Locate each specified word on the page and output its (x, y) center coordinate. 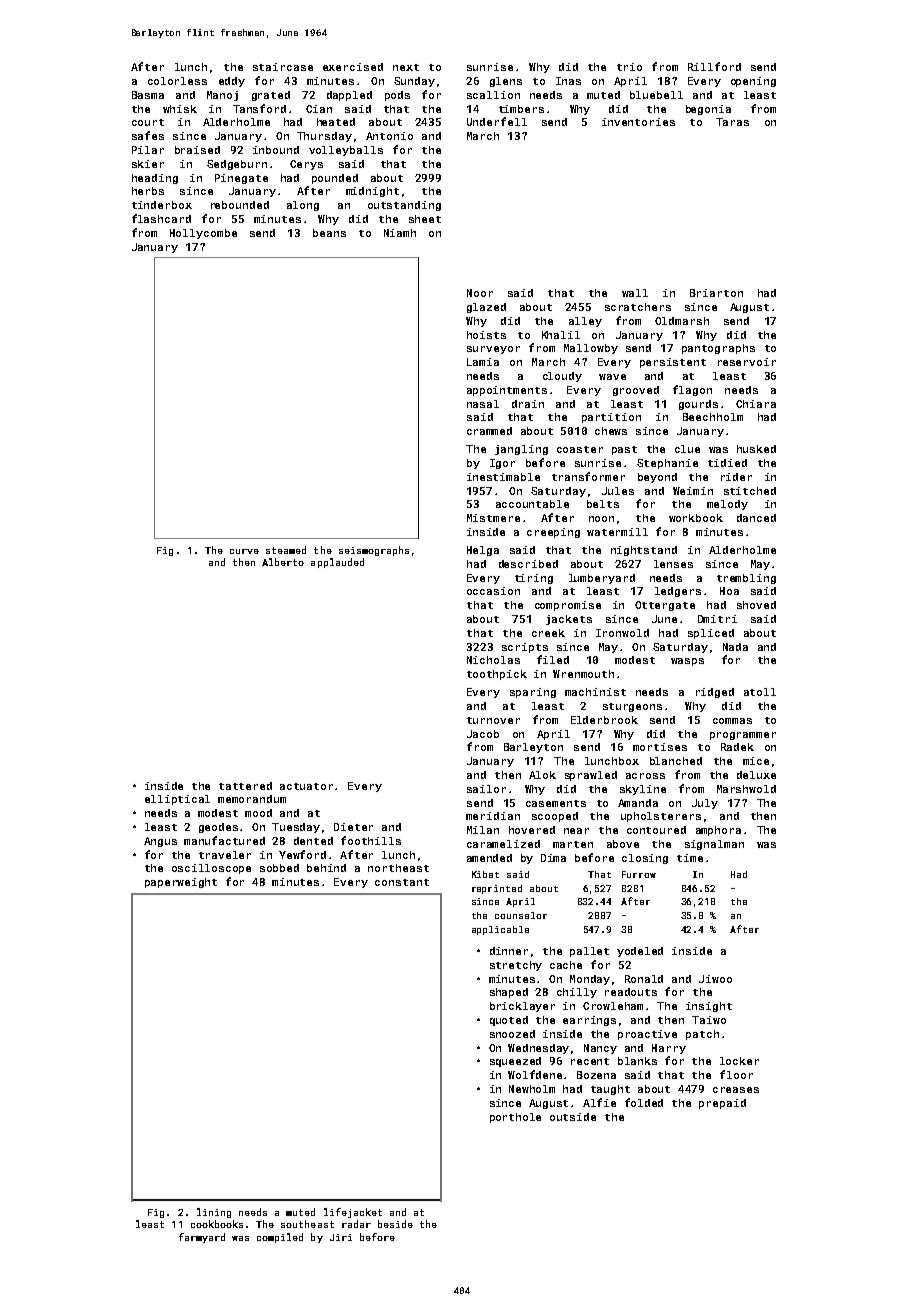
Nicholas (493, 660)
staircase (283, 67)
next (406, 67)
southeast (307, 1224)
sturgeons (632, 707)
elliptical (177, 800)
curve (244, 551)
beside (395, 1224)
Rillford (714, 66)
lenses (673, 564)
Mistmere (493, 518)
